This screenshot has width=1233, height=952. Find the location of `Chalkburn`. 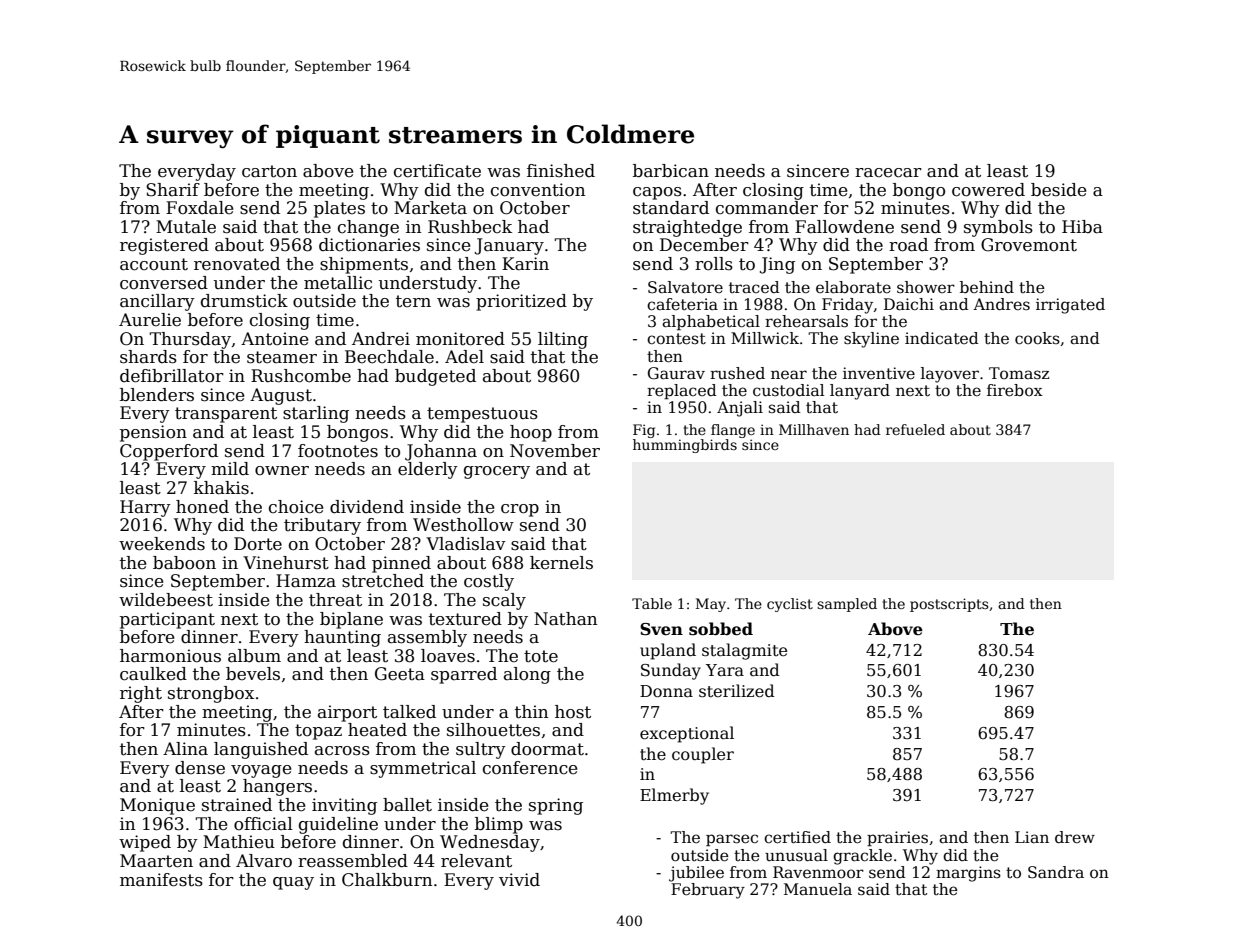

Chalkburn is located at coordinates (387, 880).
